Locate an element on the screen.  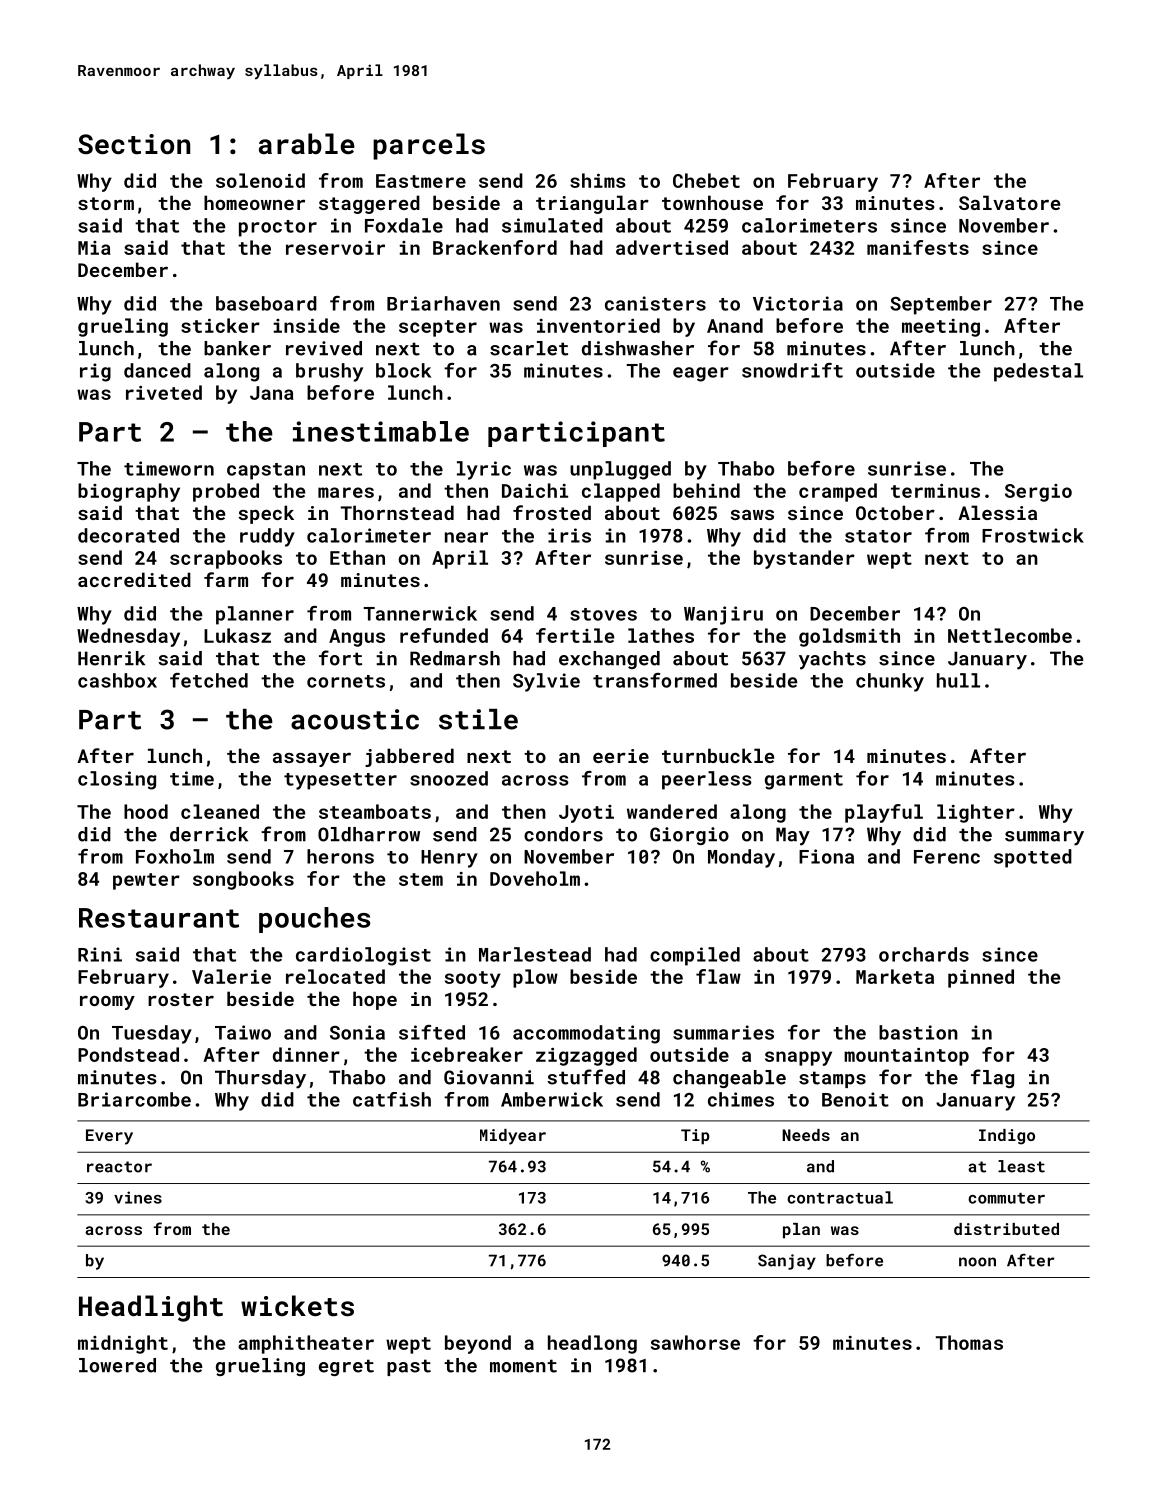
pewter is located at coordinates (146, 881).
